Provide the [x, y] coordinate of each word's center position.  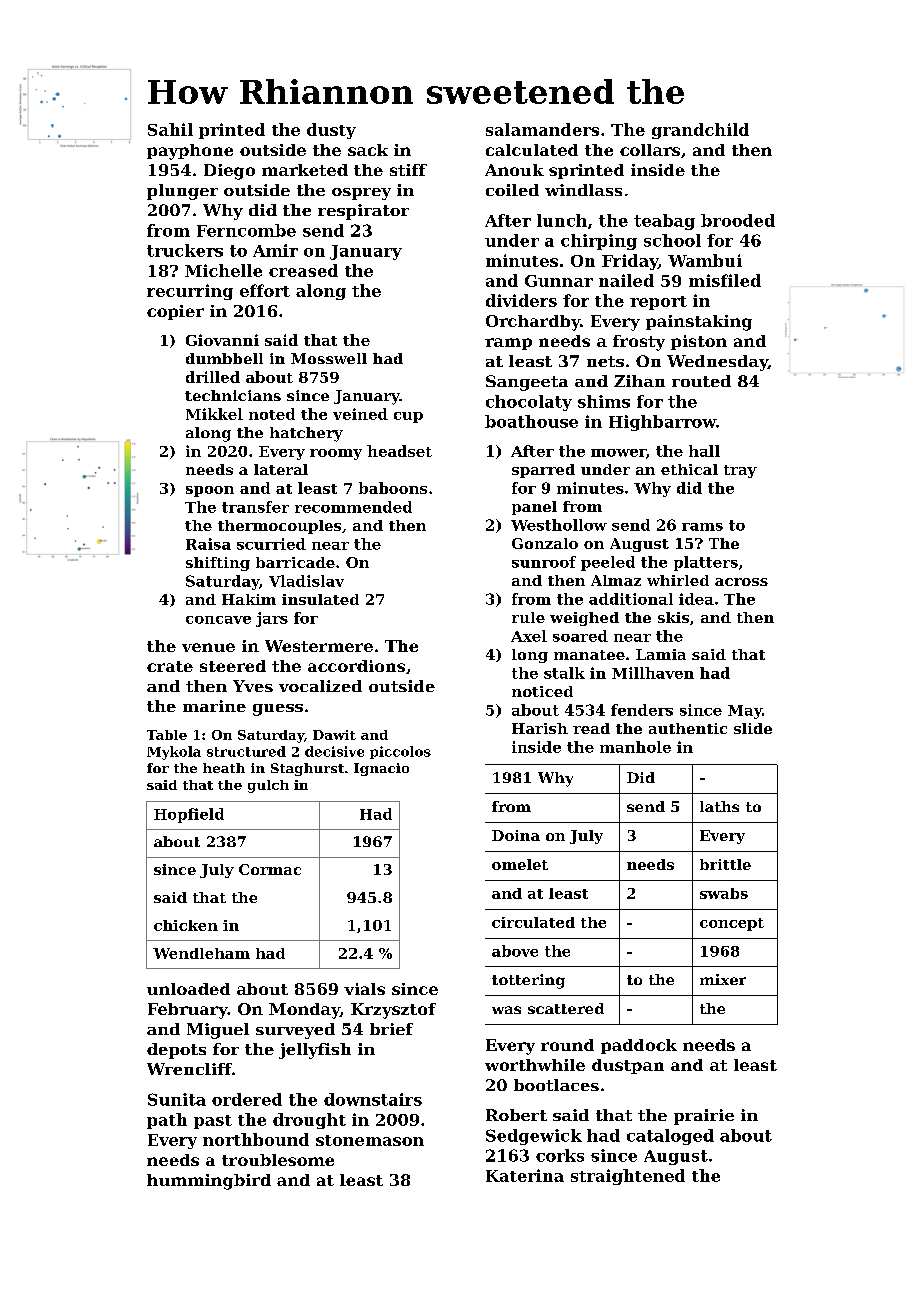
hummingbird [209, 1182]
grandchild [700, 131]
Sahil [170, 129]
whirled [678, 580]
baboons [393, 488]
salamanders [542, 129]
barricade [295, 562]
